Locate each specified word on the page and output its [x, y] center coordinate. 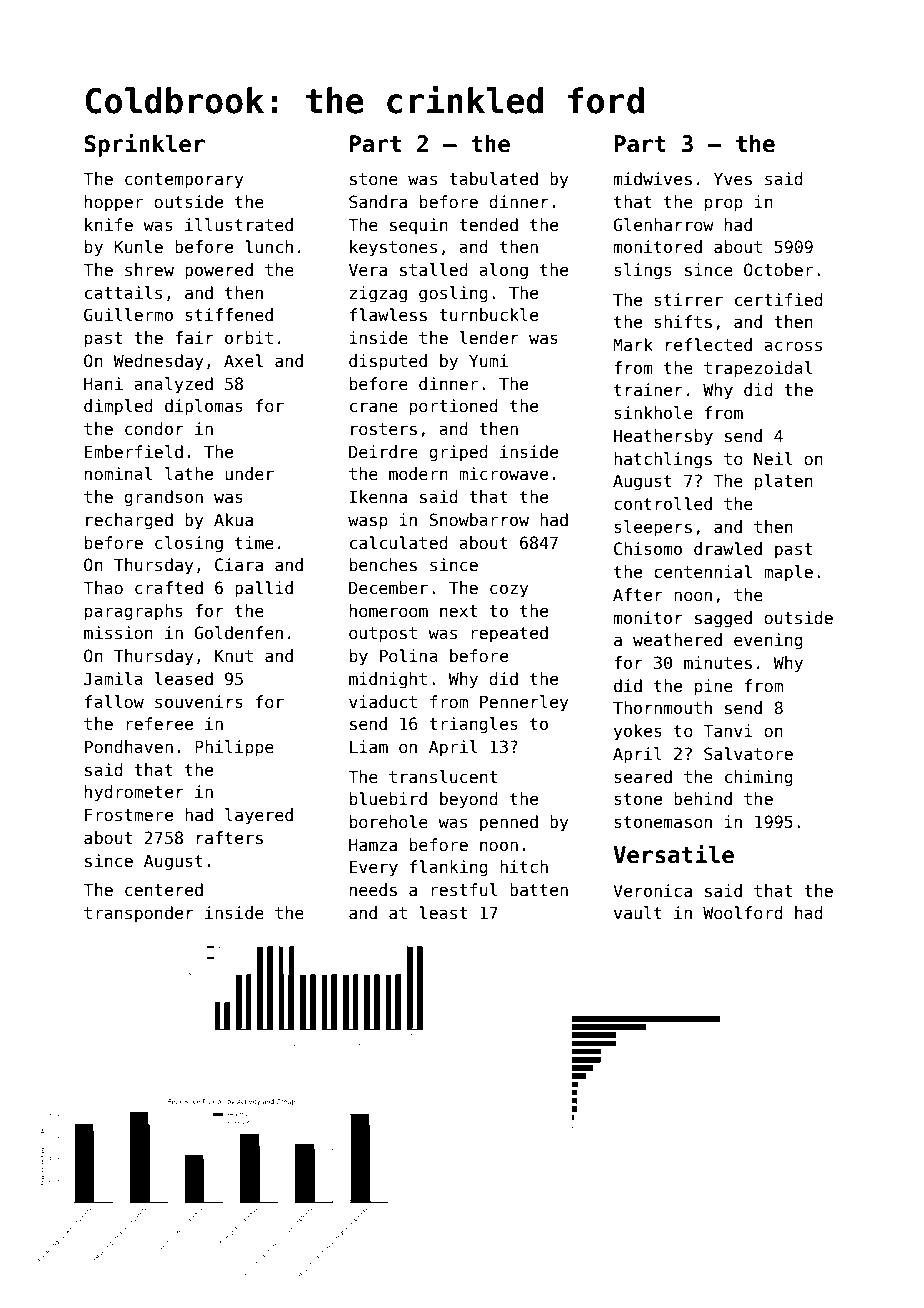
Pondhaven [129, 747]
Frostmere [129, 815]
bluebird [388, 799]
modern [418, 474]
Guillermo [128, 314]
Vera [368, 270]
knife [109, 224]
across [793, 346]
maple [788, 573]
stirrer [688, 300]
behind [703, 799]
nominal [118, 474]
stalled [434, 270]
